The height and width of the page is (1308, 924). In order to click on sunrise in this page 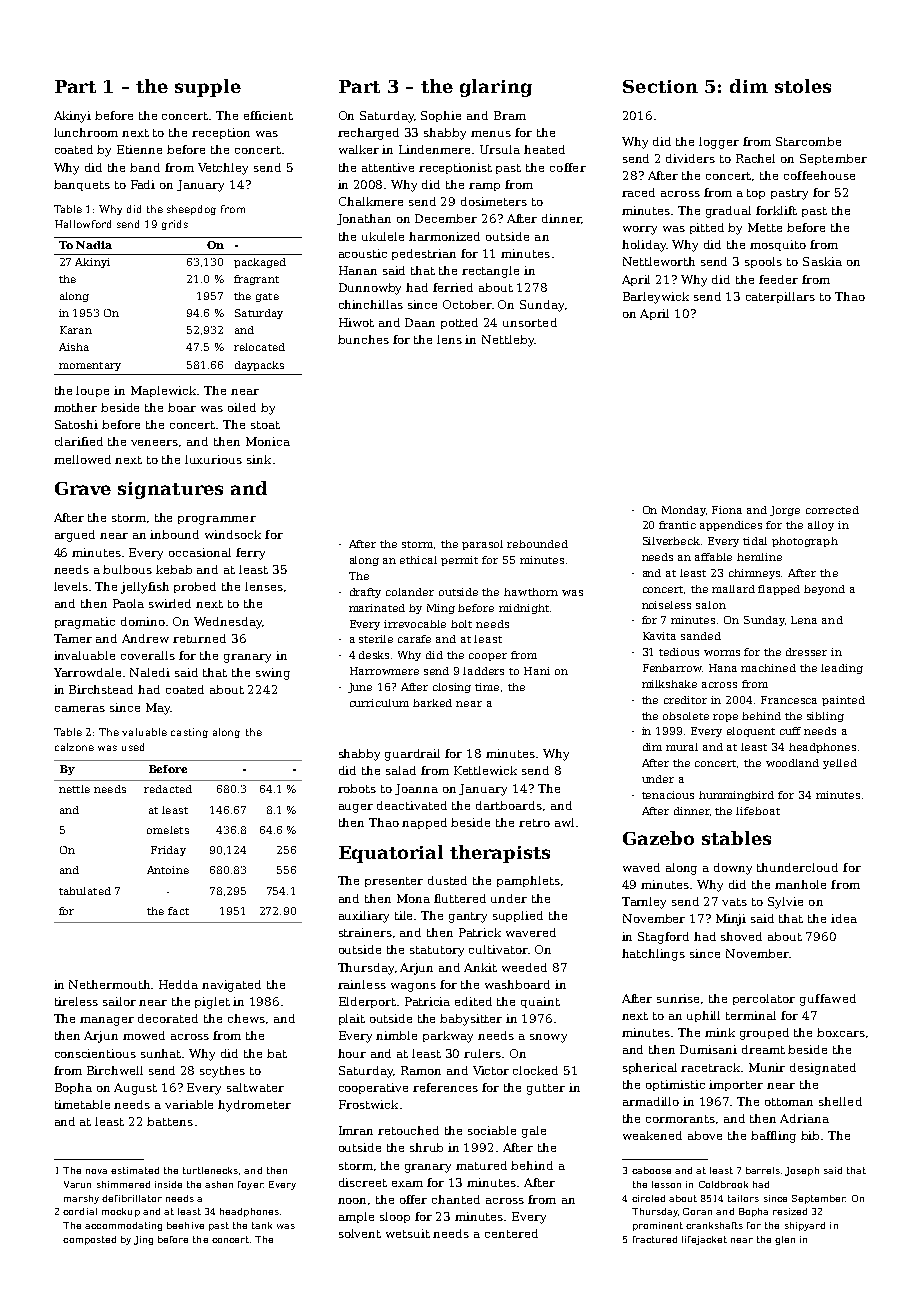, I will do `click(678, 998)`.
